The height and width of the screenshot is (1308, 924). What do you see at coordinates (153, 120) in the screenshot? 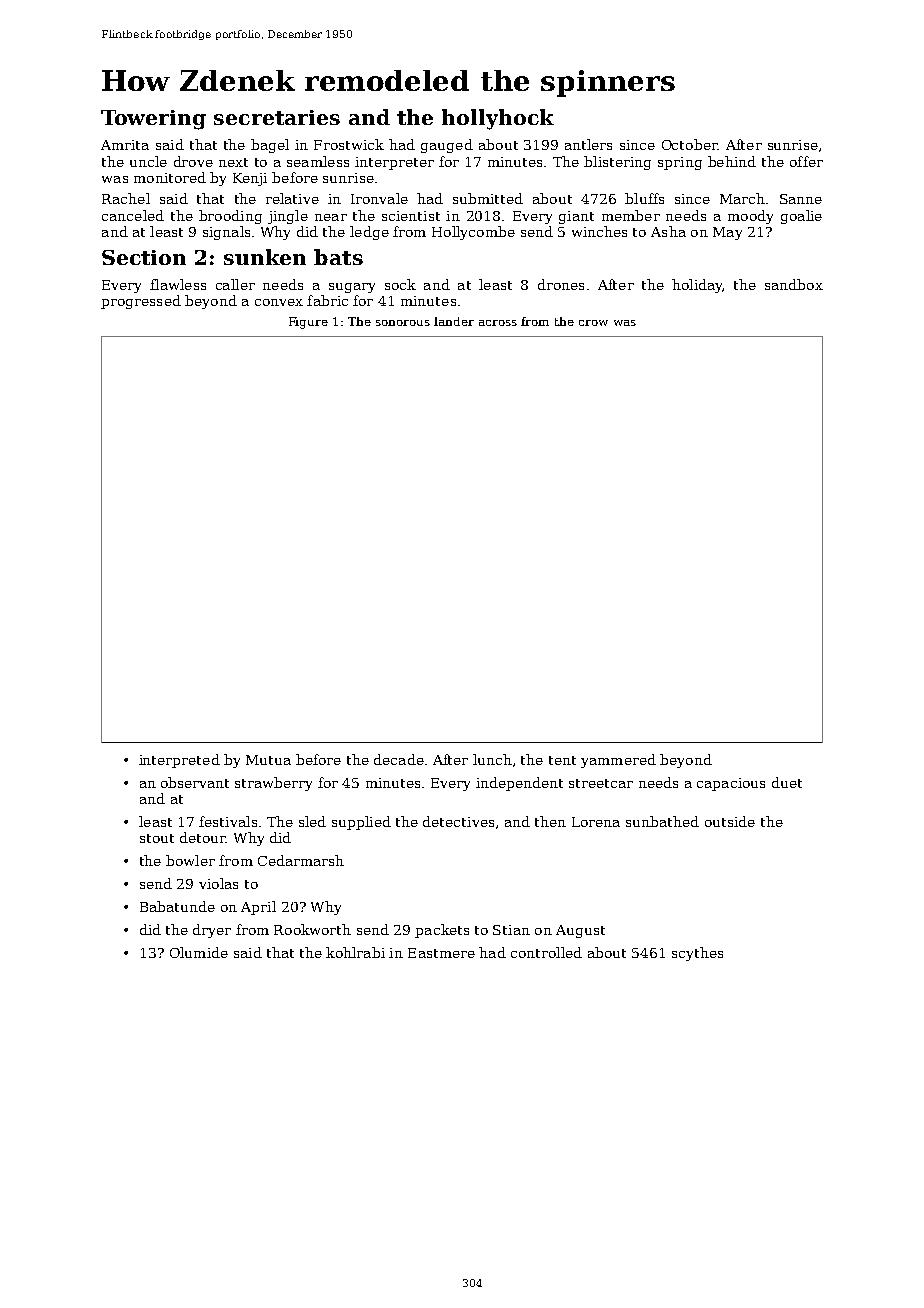
I see `Towering` at bounding box center [153, 120].
